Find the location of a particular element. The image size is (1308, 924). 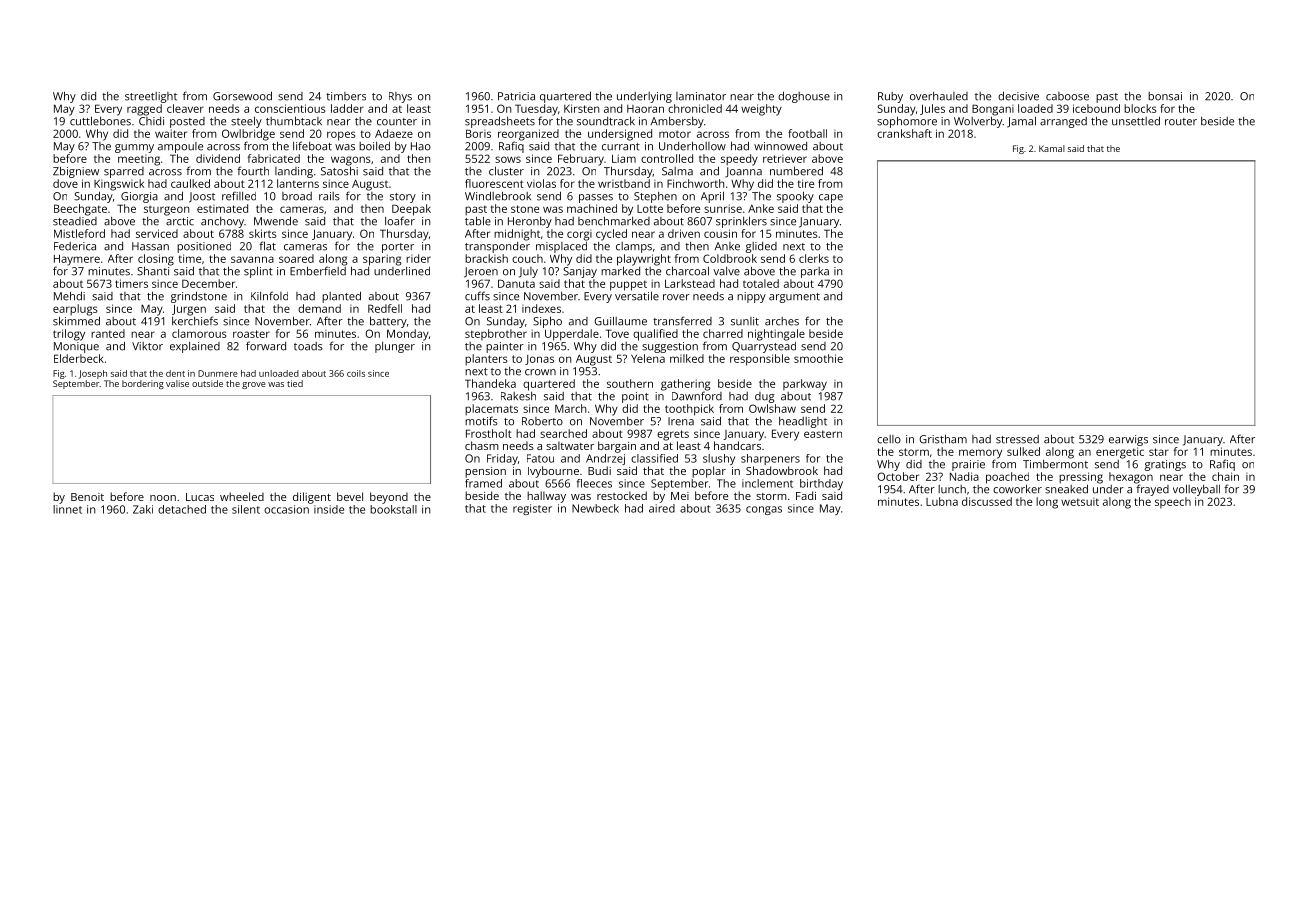

argument is located at coordinates (794, 298).
